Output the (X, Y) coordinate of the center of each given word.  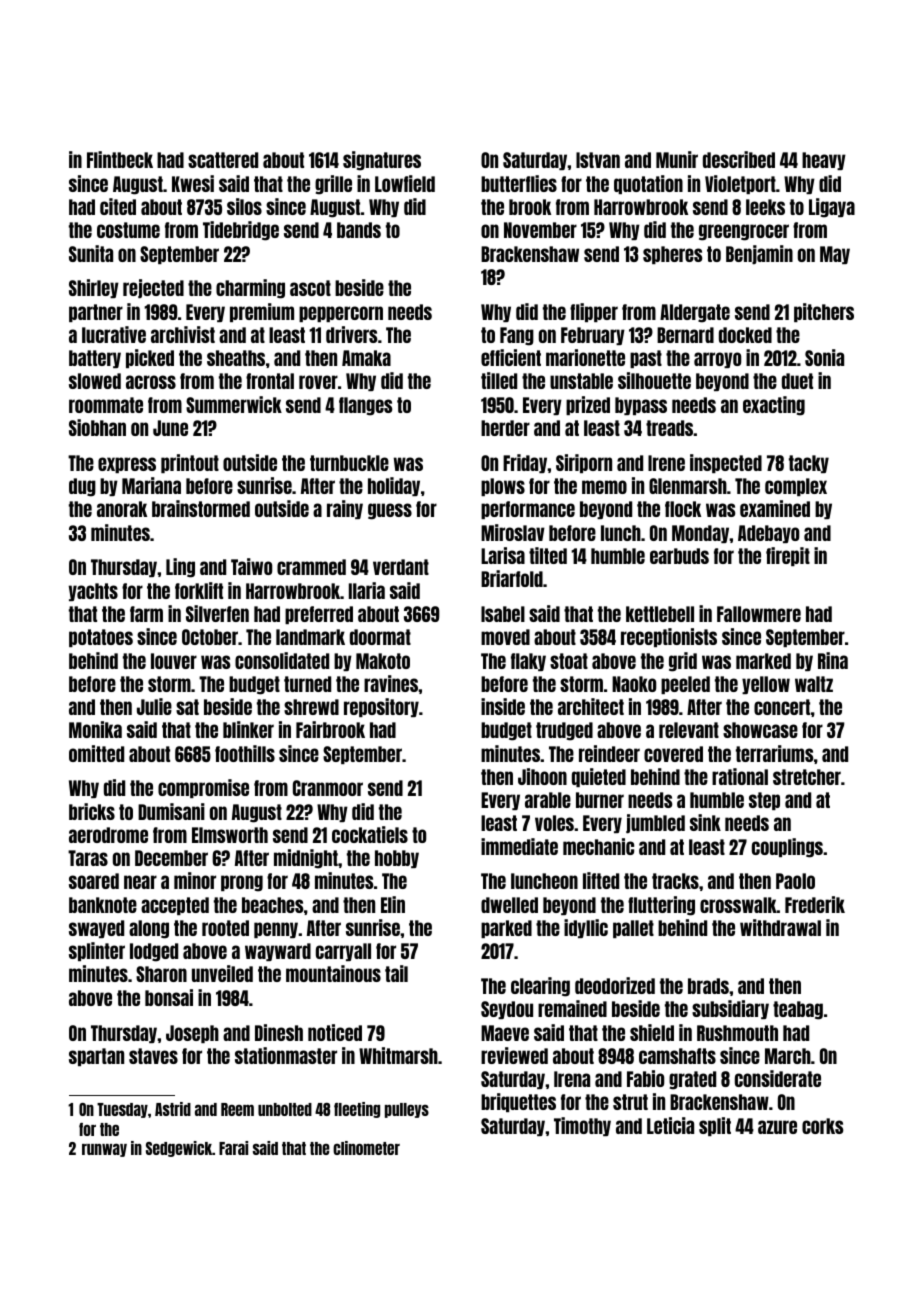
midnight (306, 859)
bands (359, 230)
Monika (95, 729)
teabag (798, 1010)
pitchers (824, 312)
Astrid (173, 1109)
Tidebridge (241, 231)
